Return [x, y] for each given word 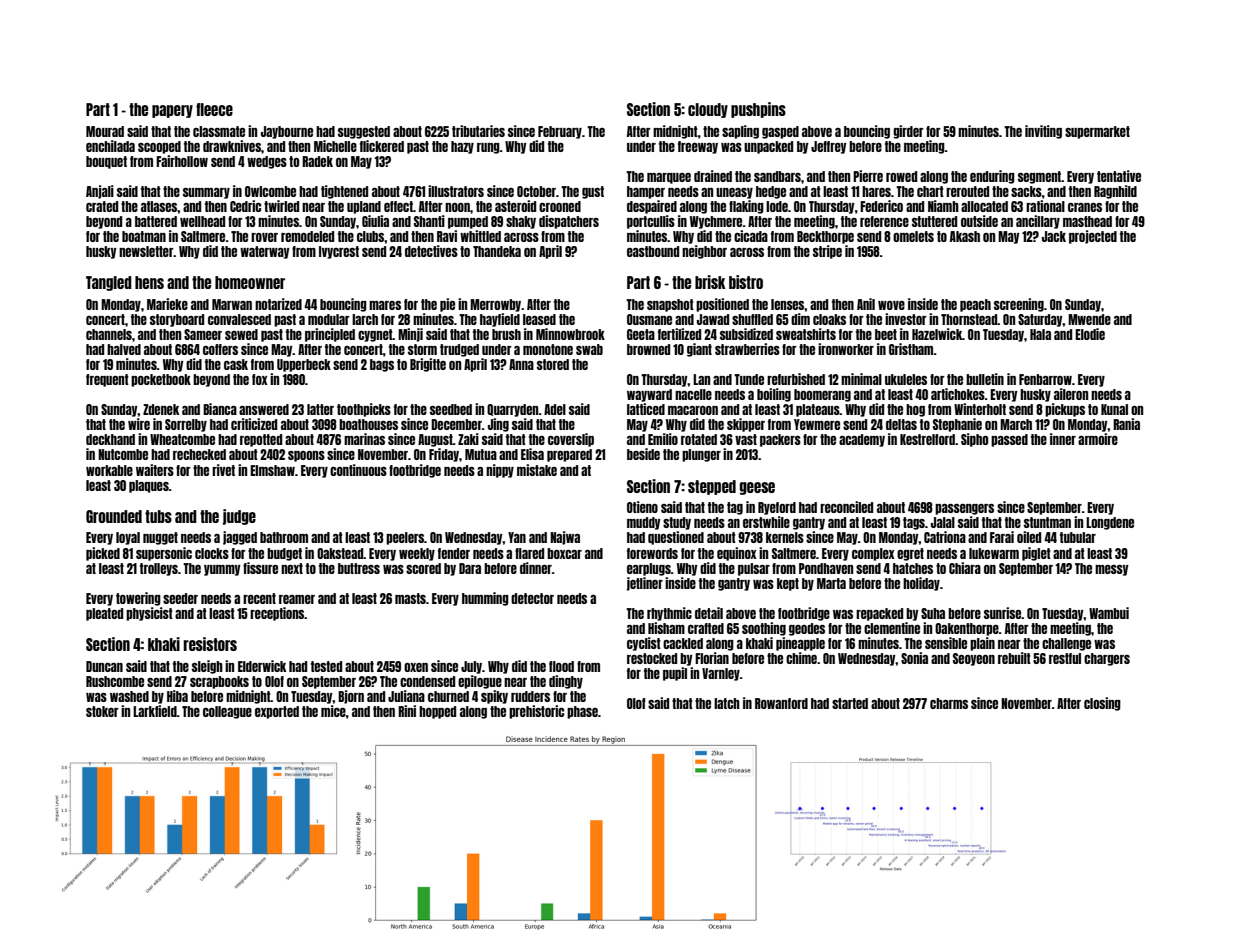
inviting [1043, 132]
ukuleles [906, 379]
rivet [223, 470]
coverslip [571, 440]
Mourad [105, 131]
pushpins [758, 110]
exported [277, 712]
